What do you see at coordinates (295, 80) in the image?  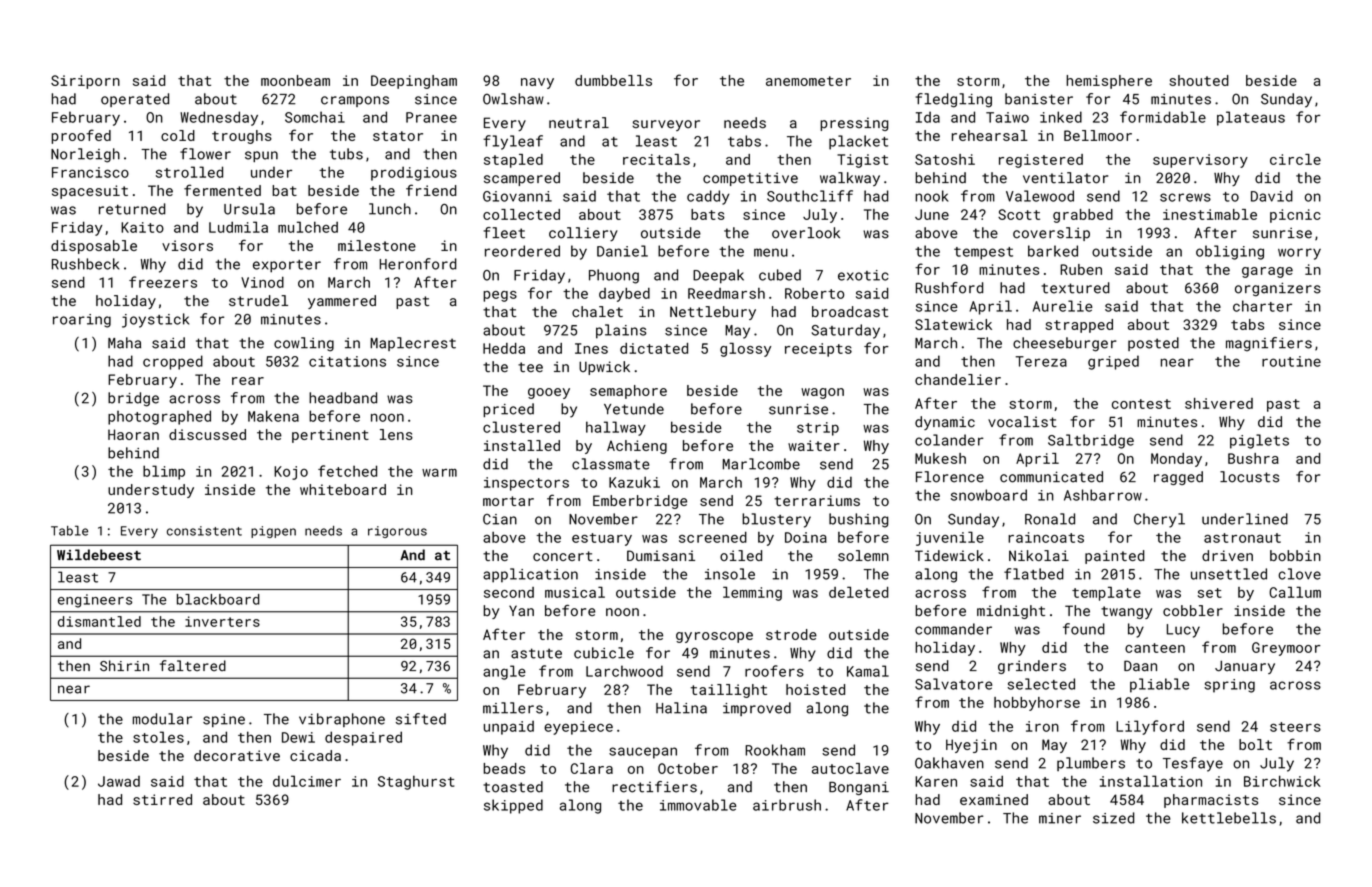 I see `moonbeam` at bounding box center [295, 80].
